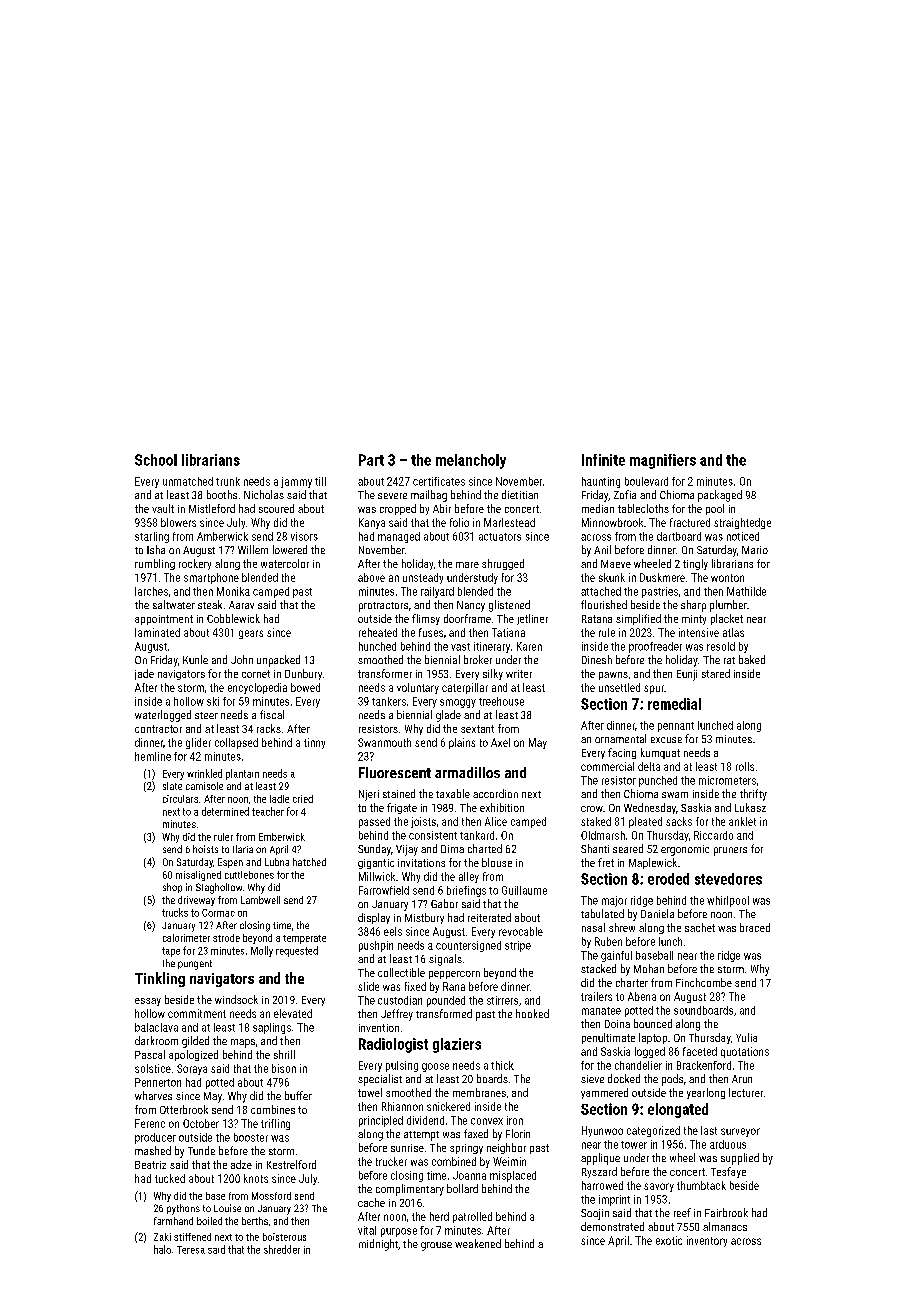 The width and height of the screenshot is (908, 1316). Describe the element at coordinates (728, 879) in the screenshot. I see `stevedores` at that location.
